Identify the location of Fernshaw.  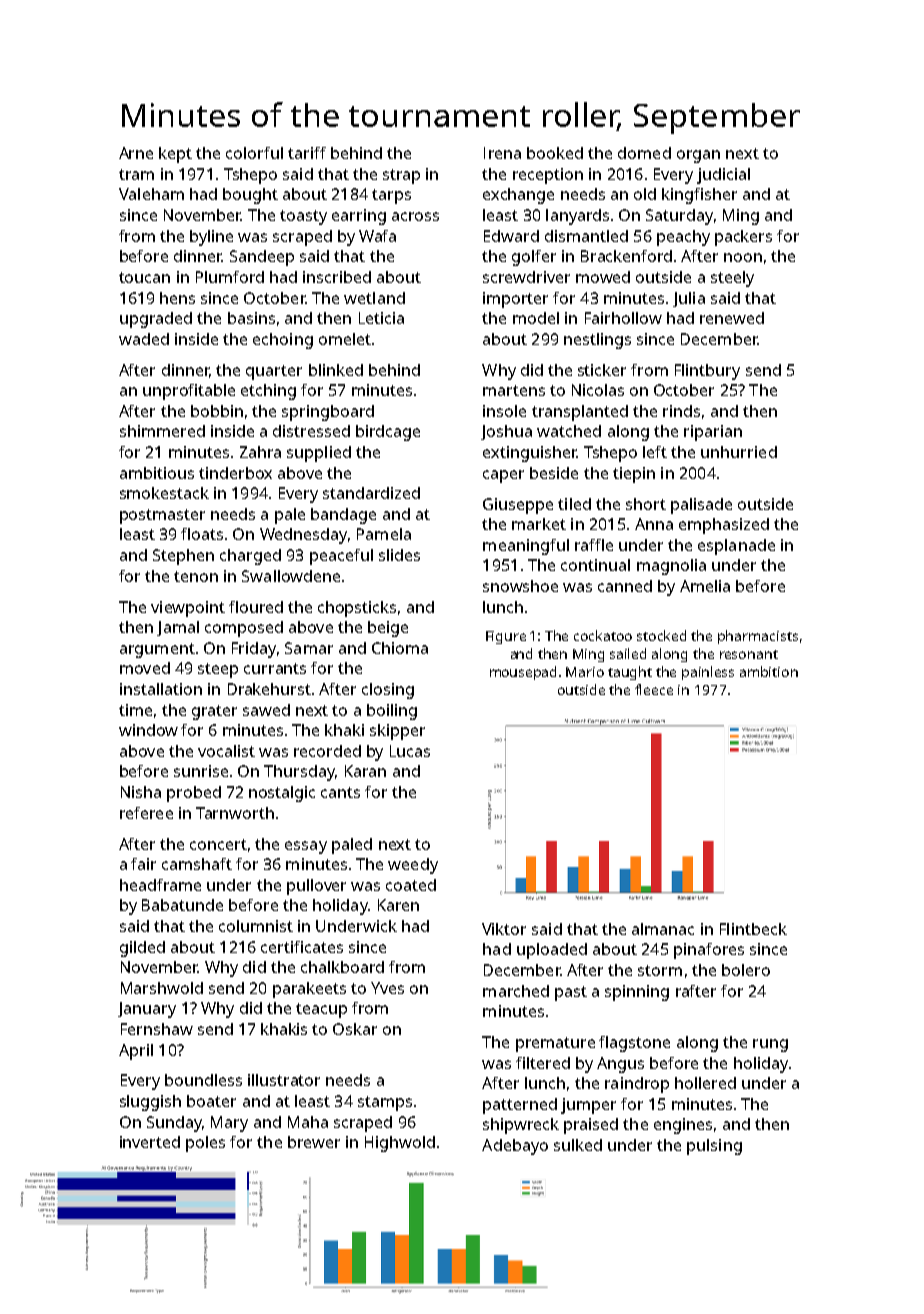
(157, 1029).
